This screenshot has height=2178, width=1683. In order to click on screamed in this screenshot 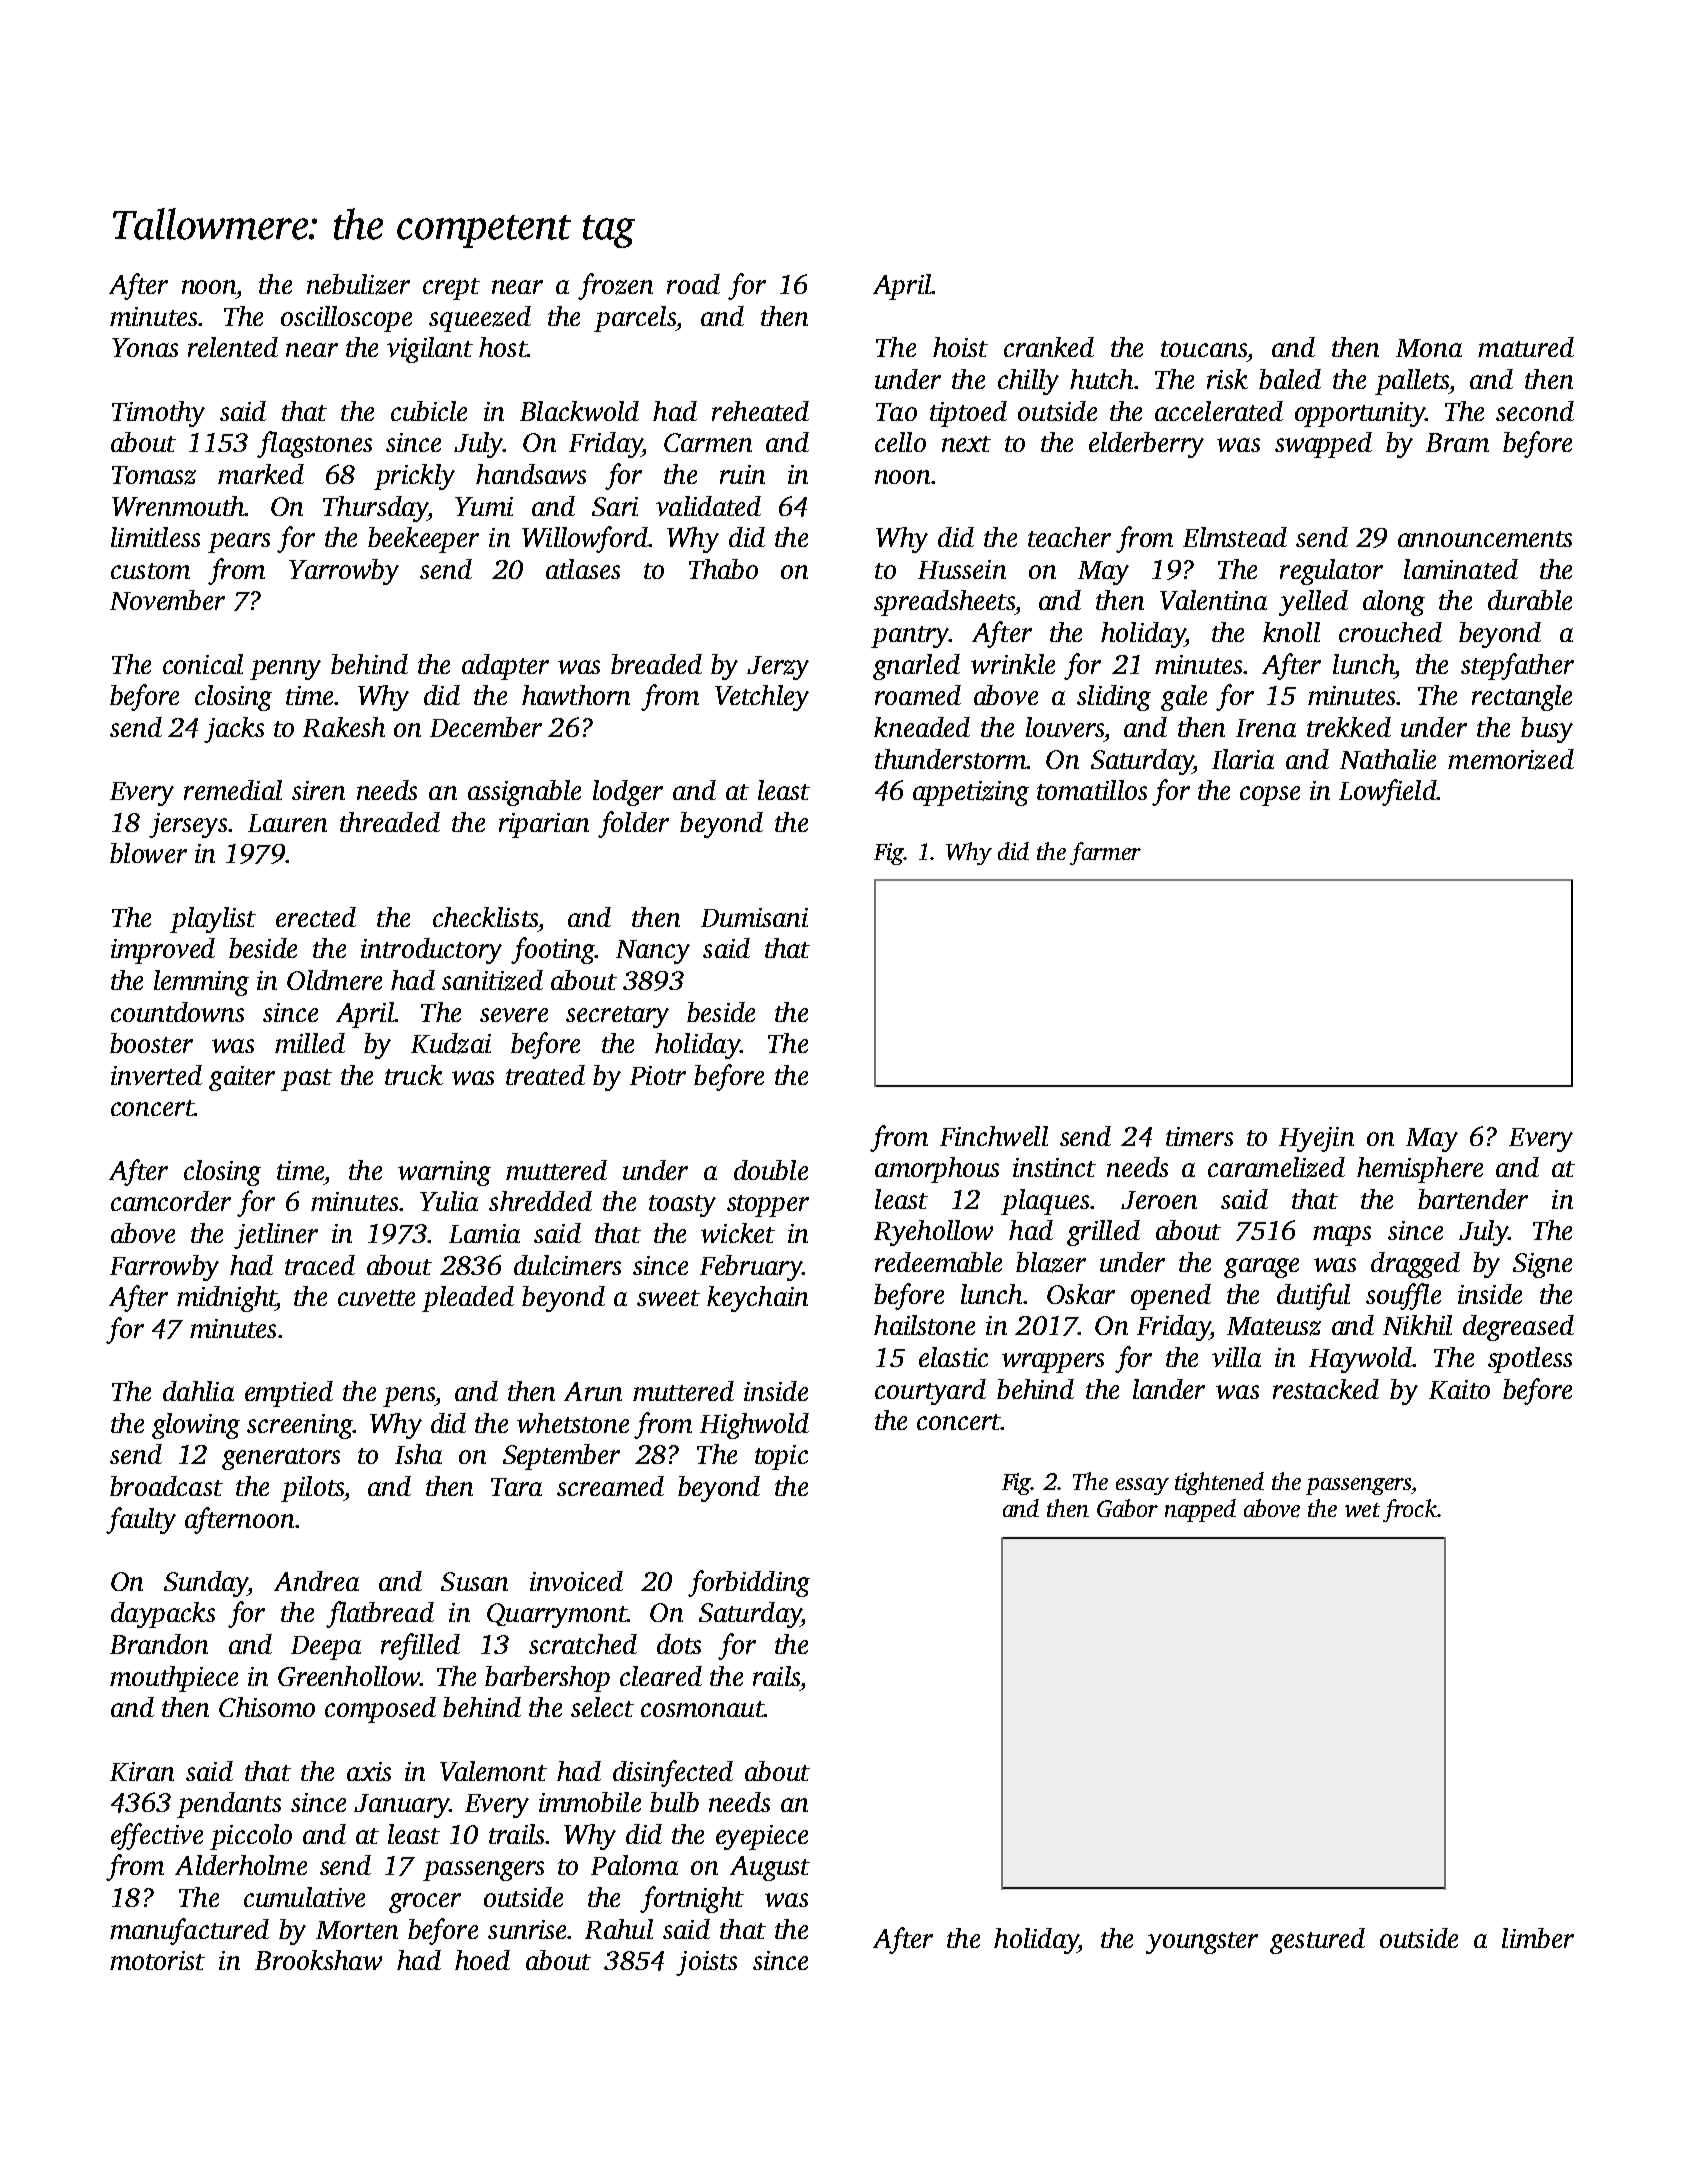, I will do `click(610, 1486)`.
